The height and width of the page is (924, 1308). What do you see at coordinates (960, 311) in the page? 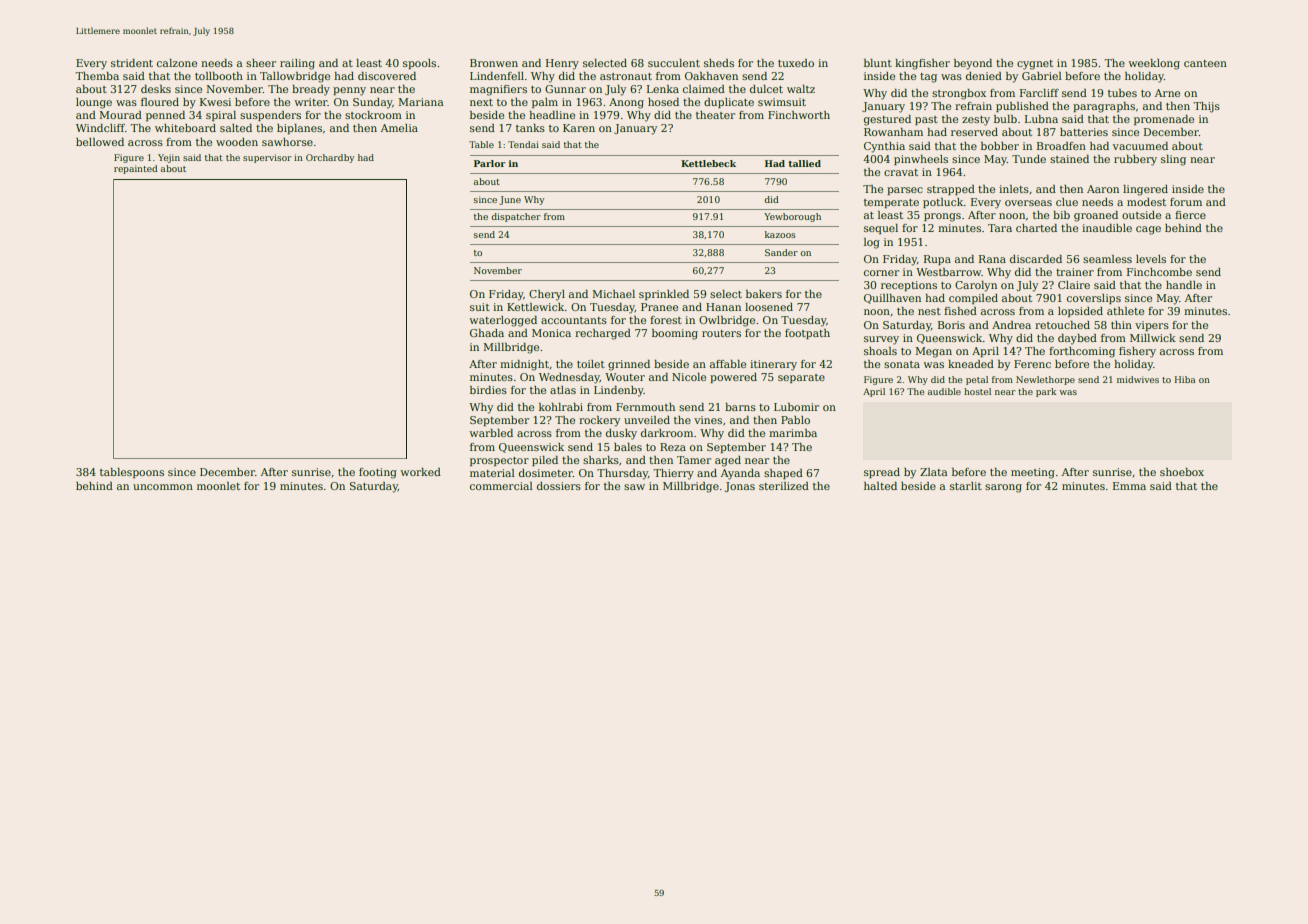
I see `fished` at bounding box center [960, 311].
